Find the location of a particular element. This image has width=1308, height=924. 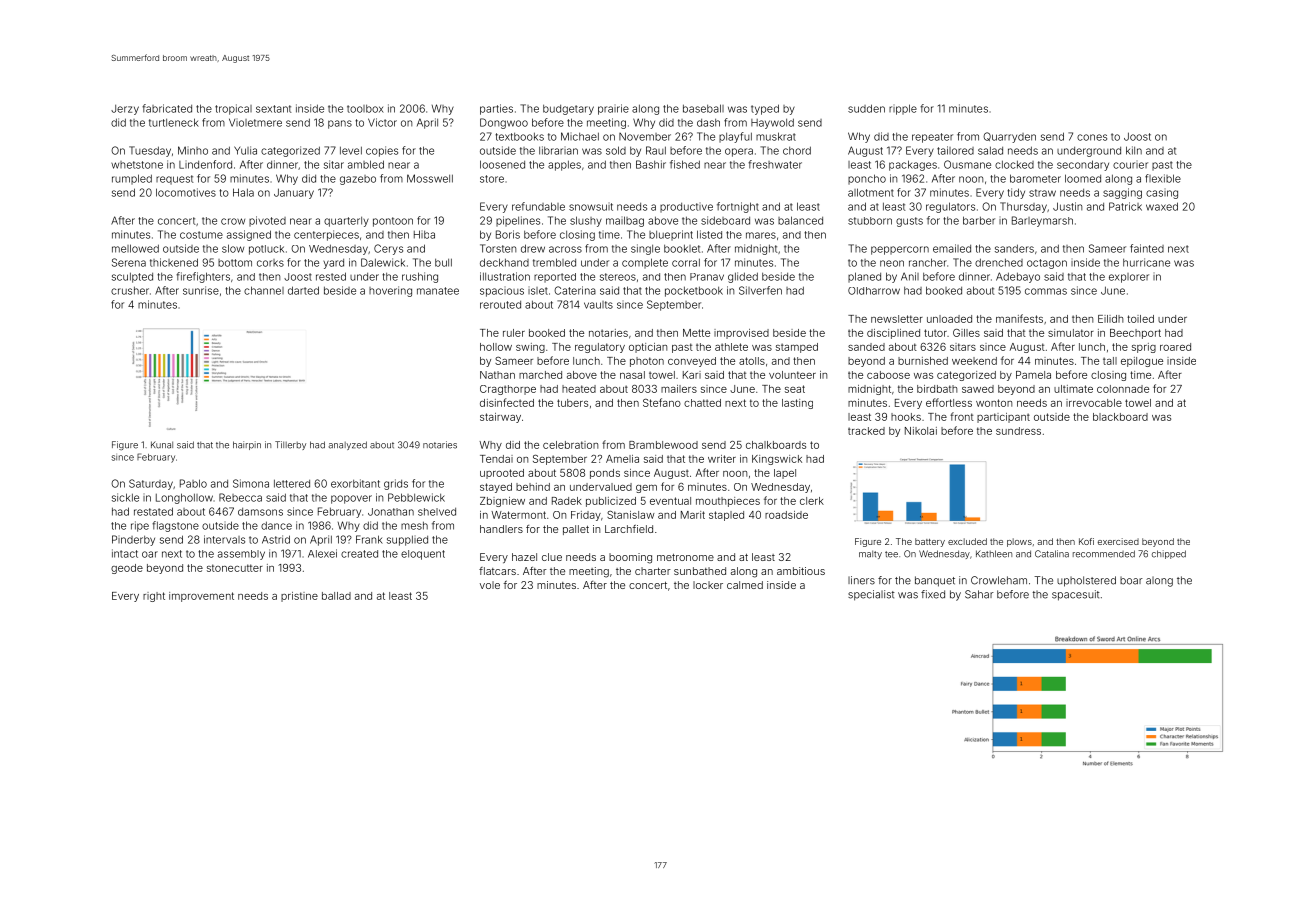

mellowed is located at coordinates (135, 248).
